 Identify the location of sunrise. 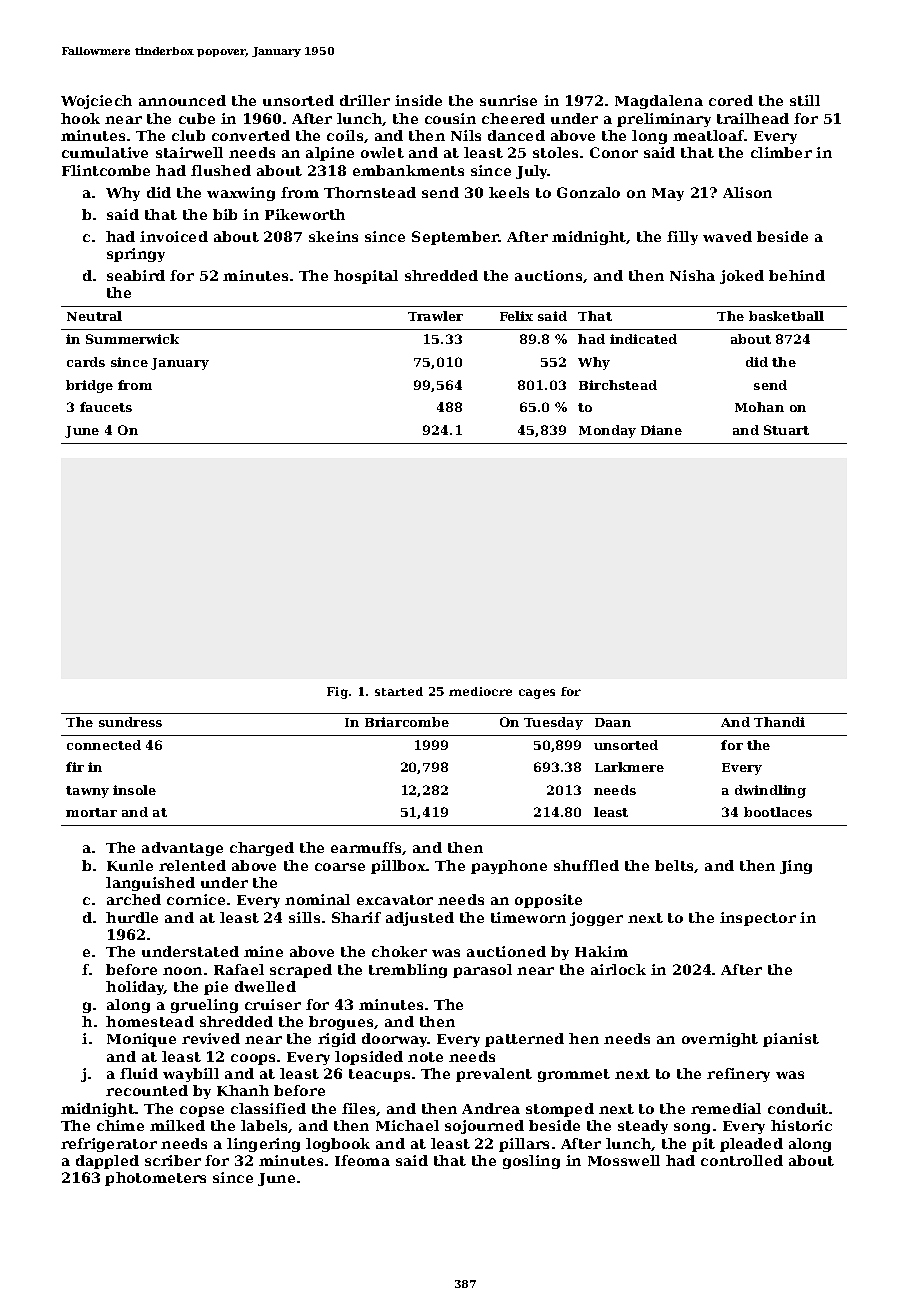
(508, 100).
